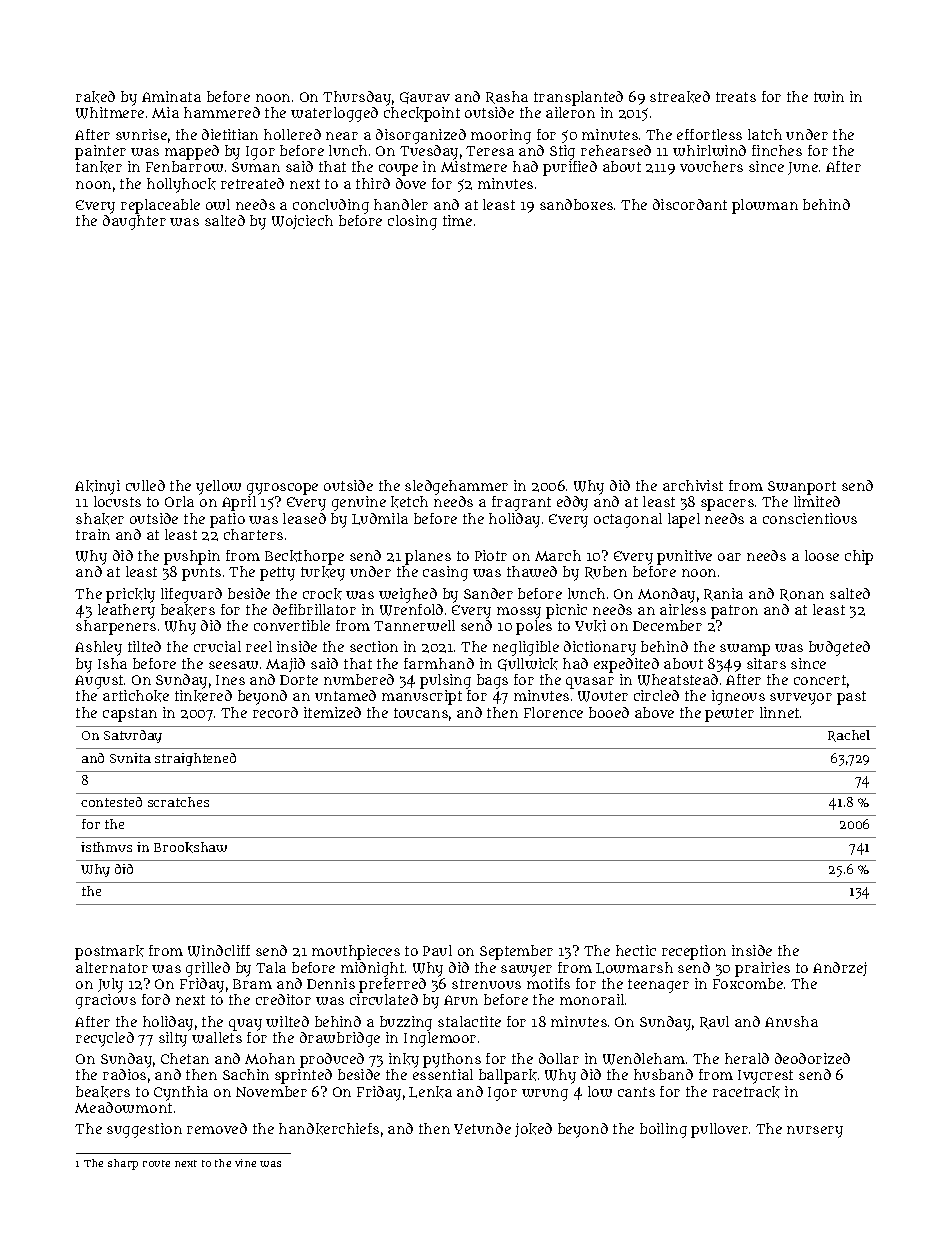 The width and height of the image is (952, 1233). I want to click on prairies, so click(762, 969).
